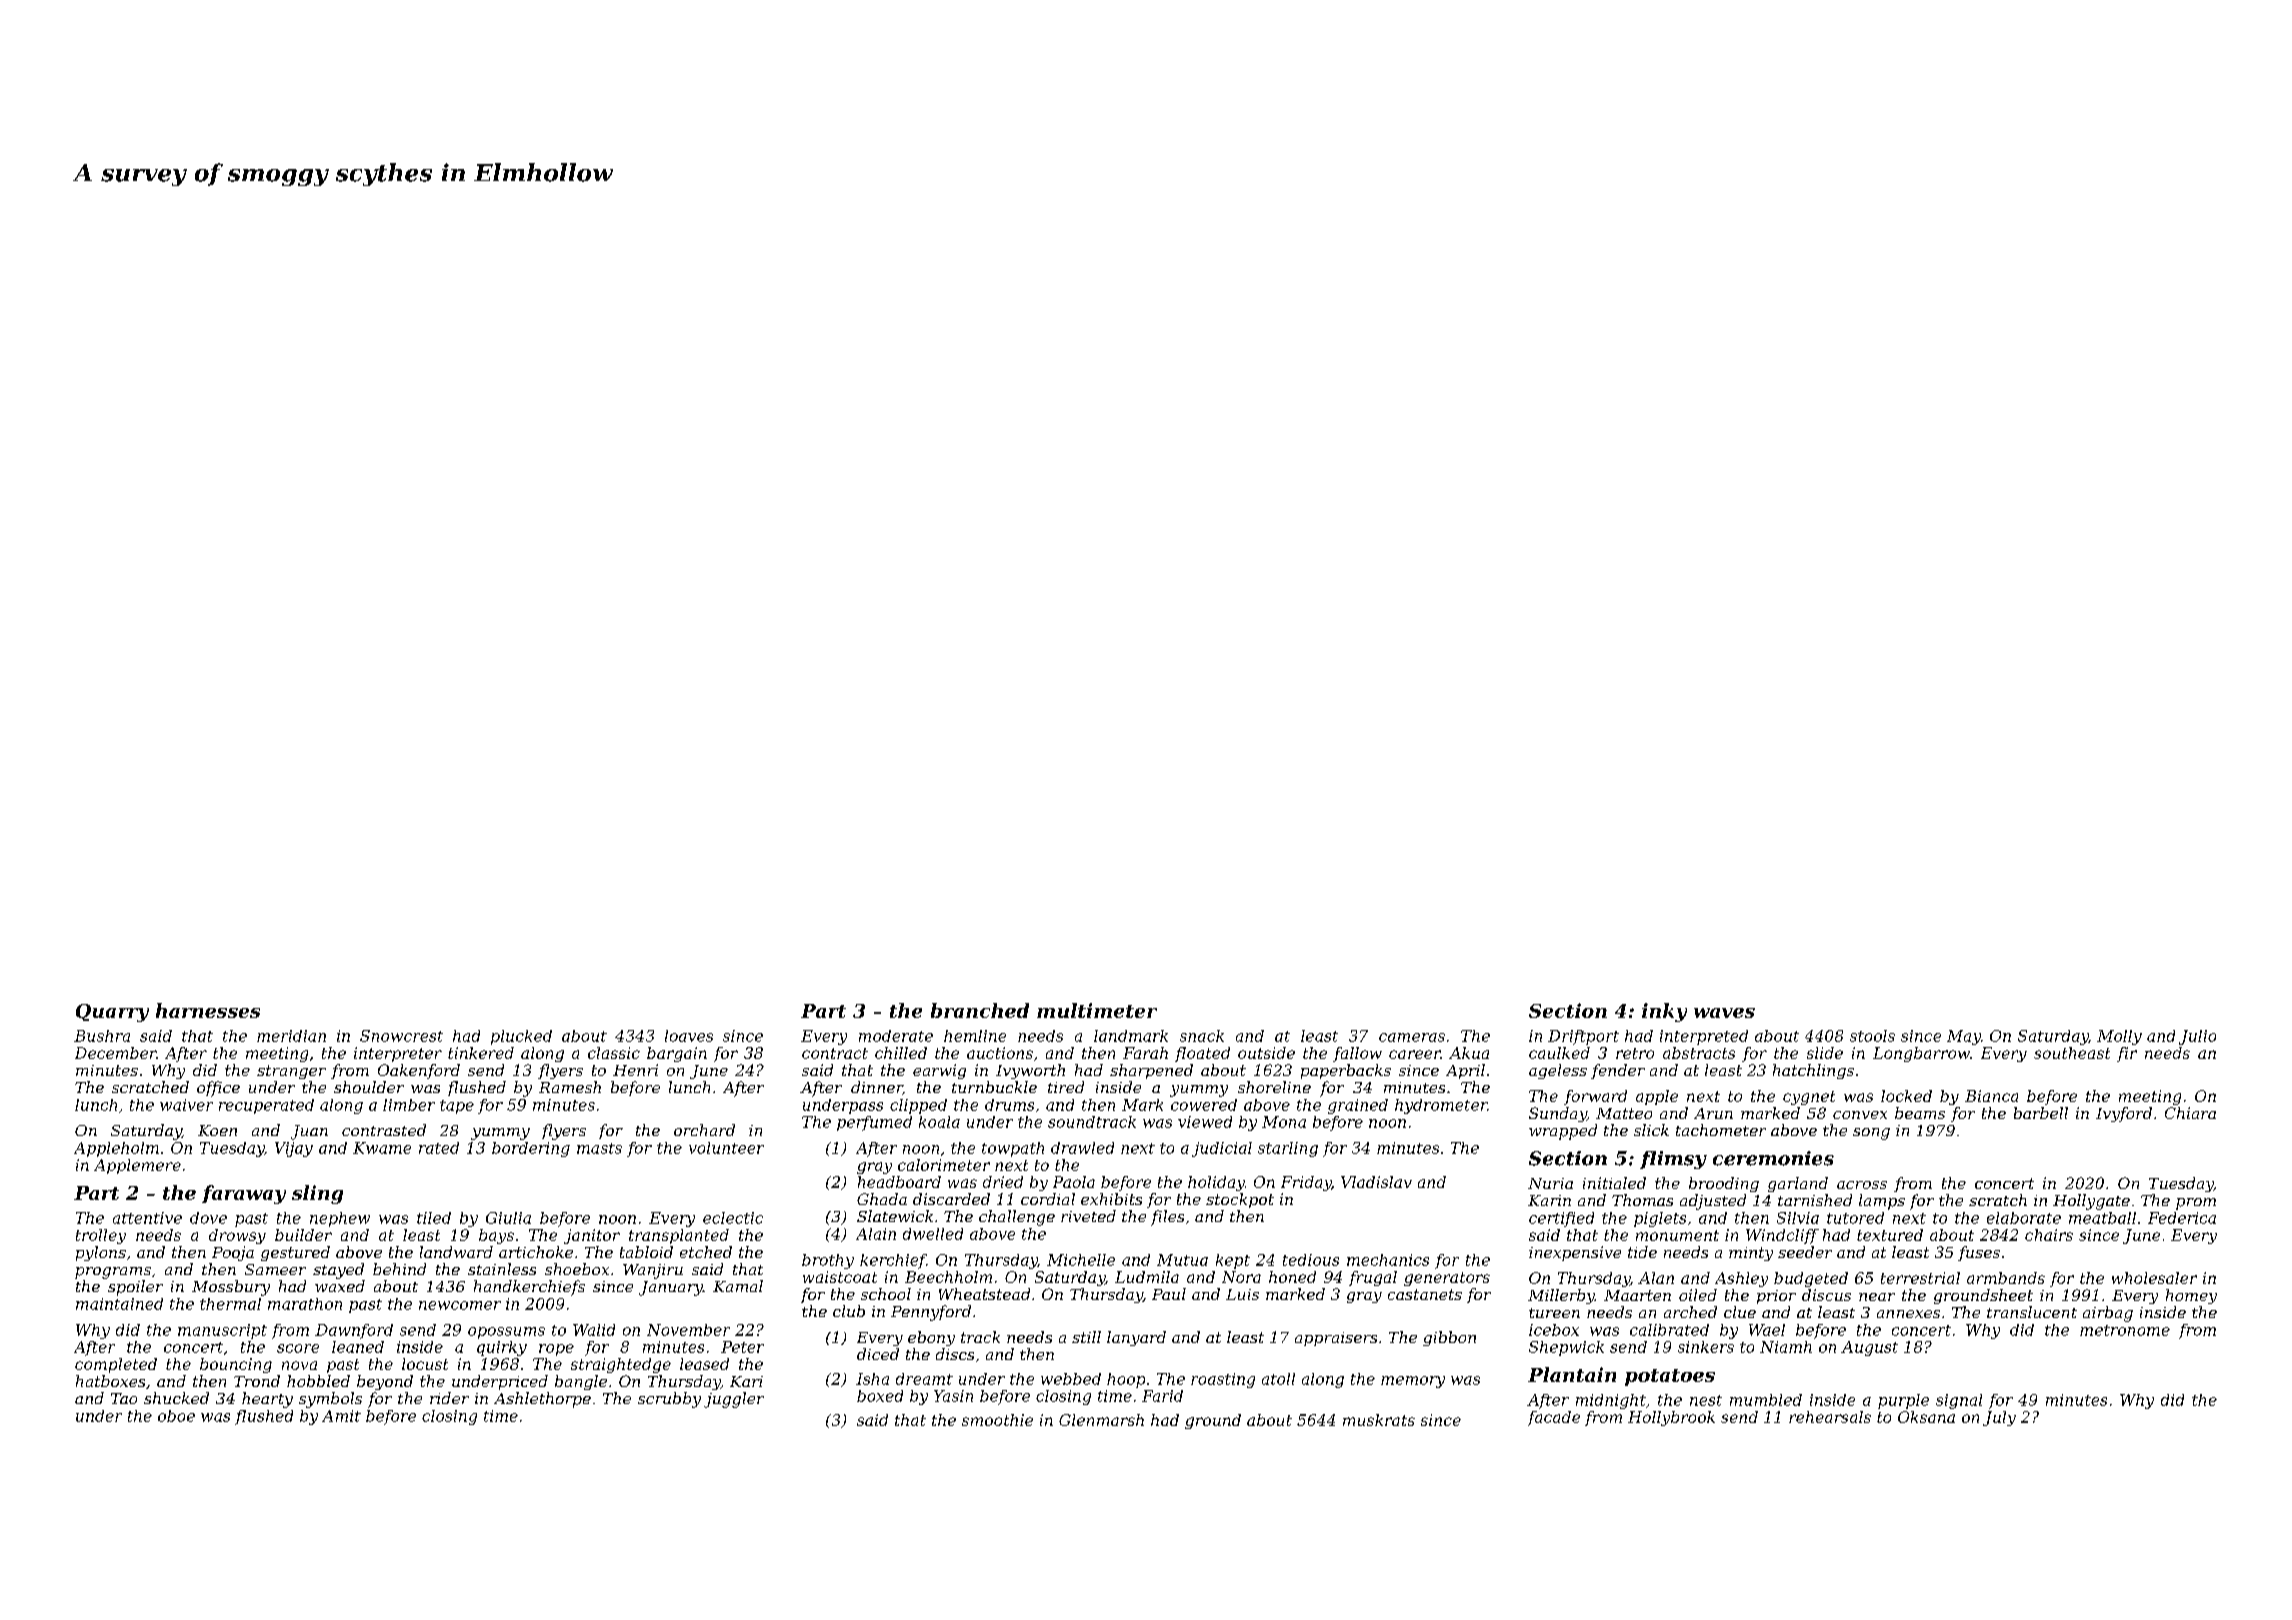 The width and height of the document is (2292, 1620). I want to click on Amit, so click(341, 1416).
